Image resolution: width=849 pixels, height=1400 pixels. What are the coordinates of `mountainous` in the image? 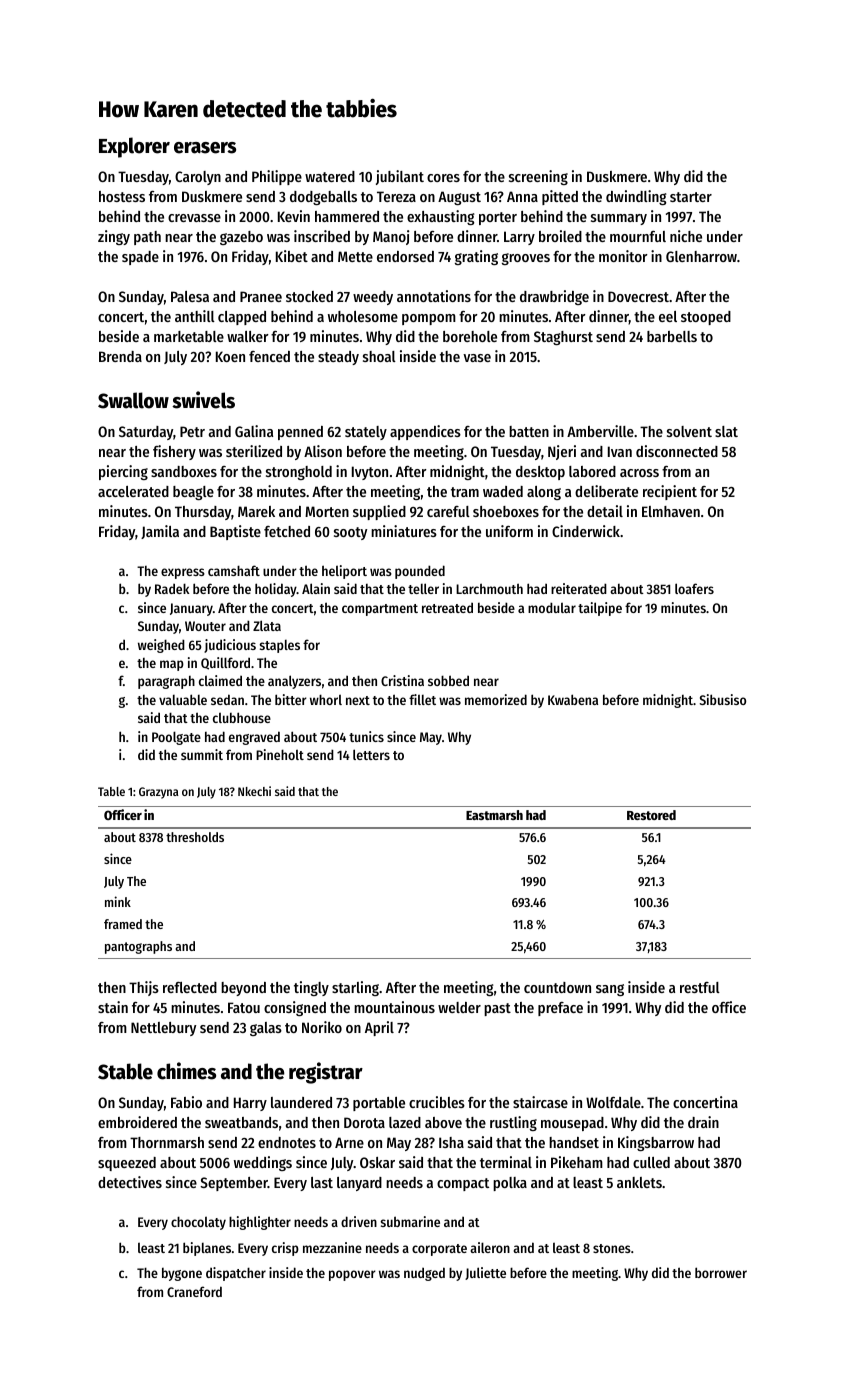 It's located at (394, 1007).
